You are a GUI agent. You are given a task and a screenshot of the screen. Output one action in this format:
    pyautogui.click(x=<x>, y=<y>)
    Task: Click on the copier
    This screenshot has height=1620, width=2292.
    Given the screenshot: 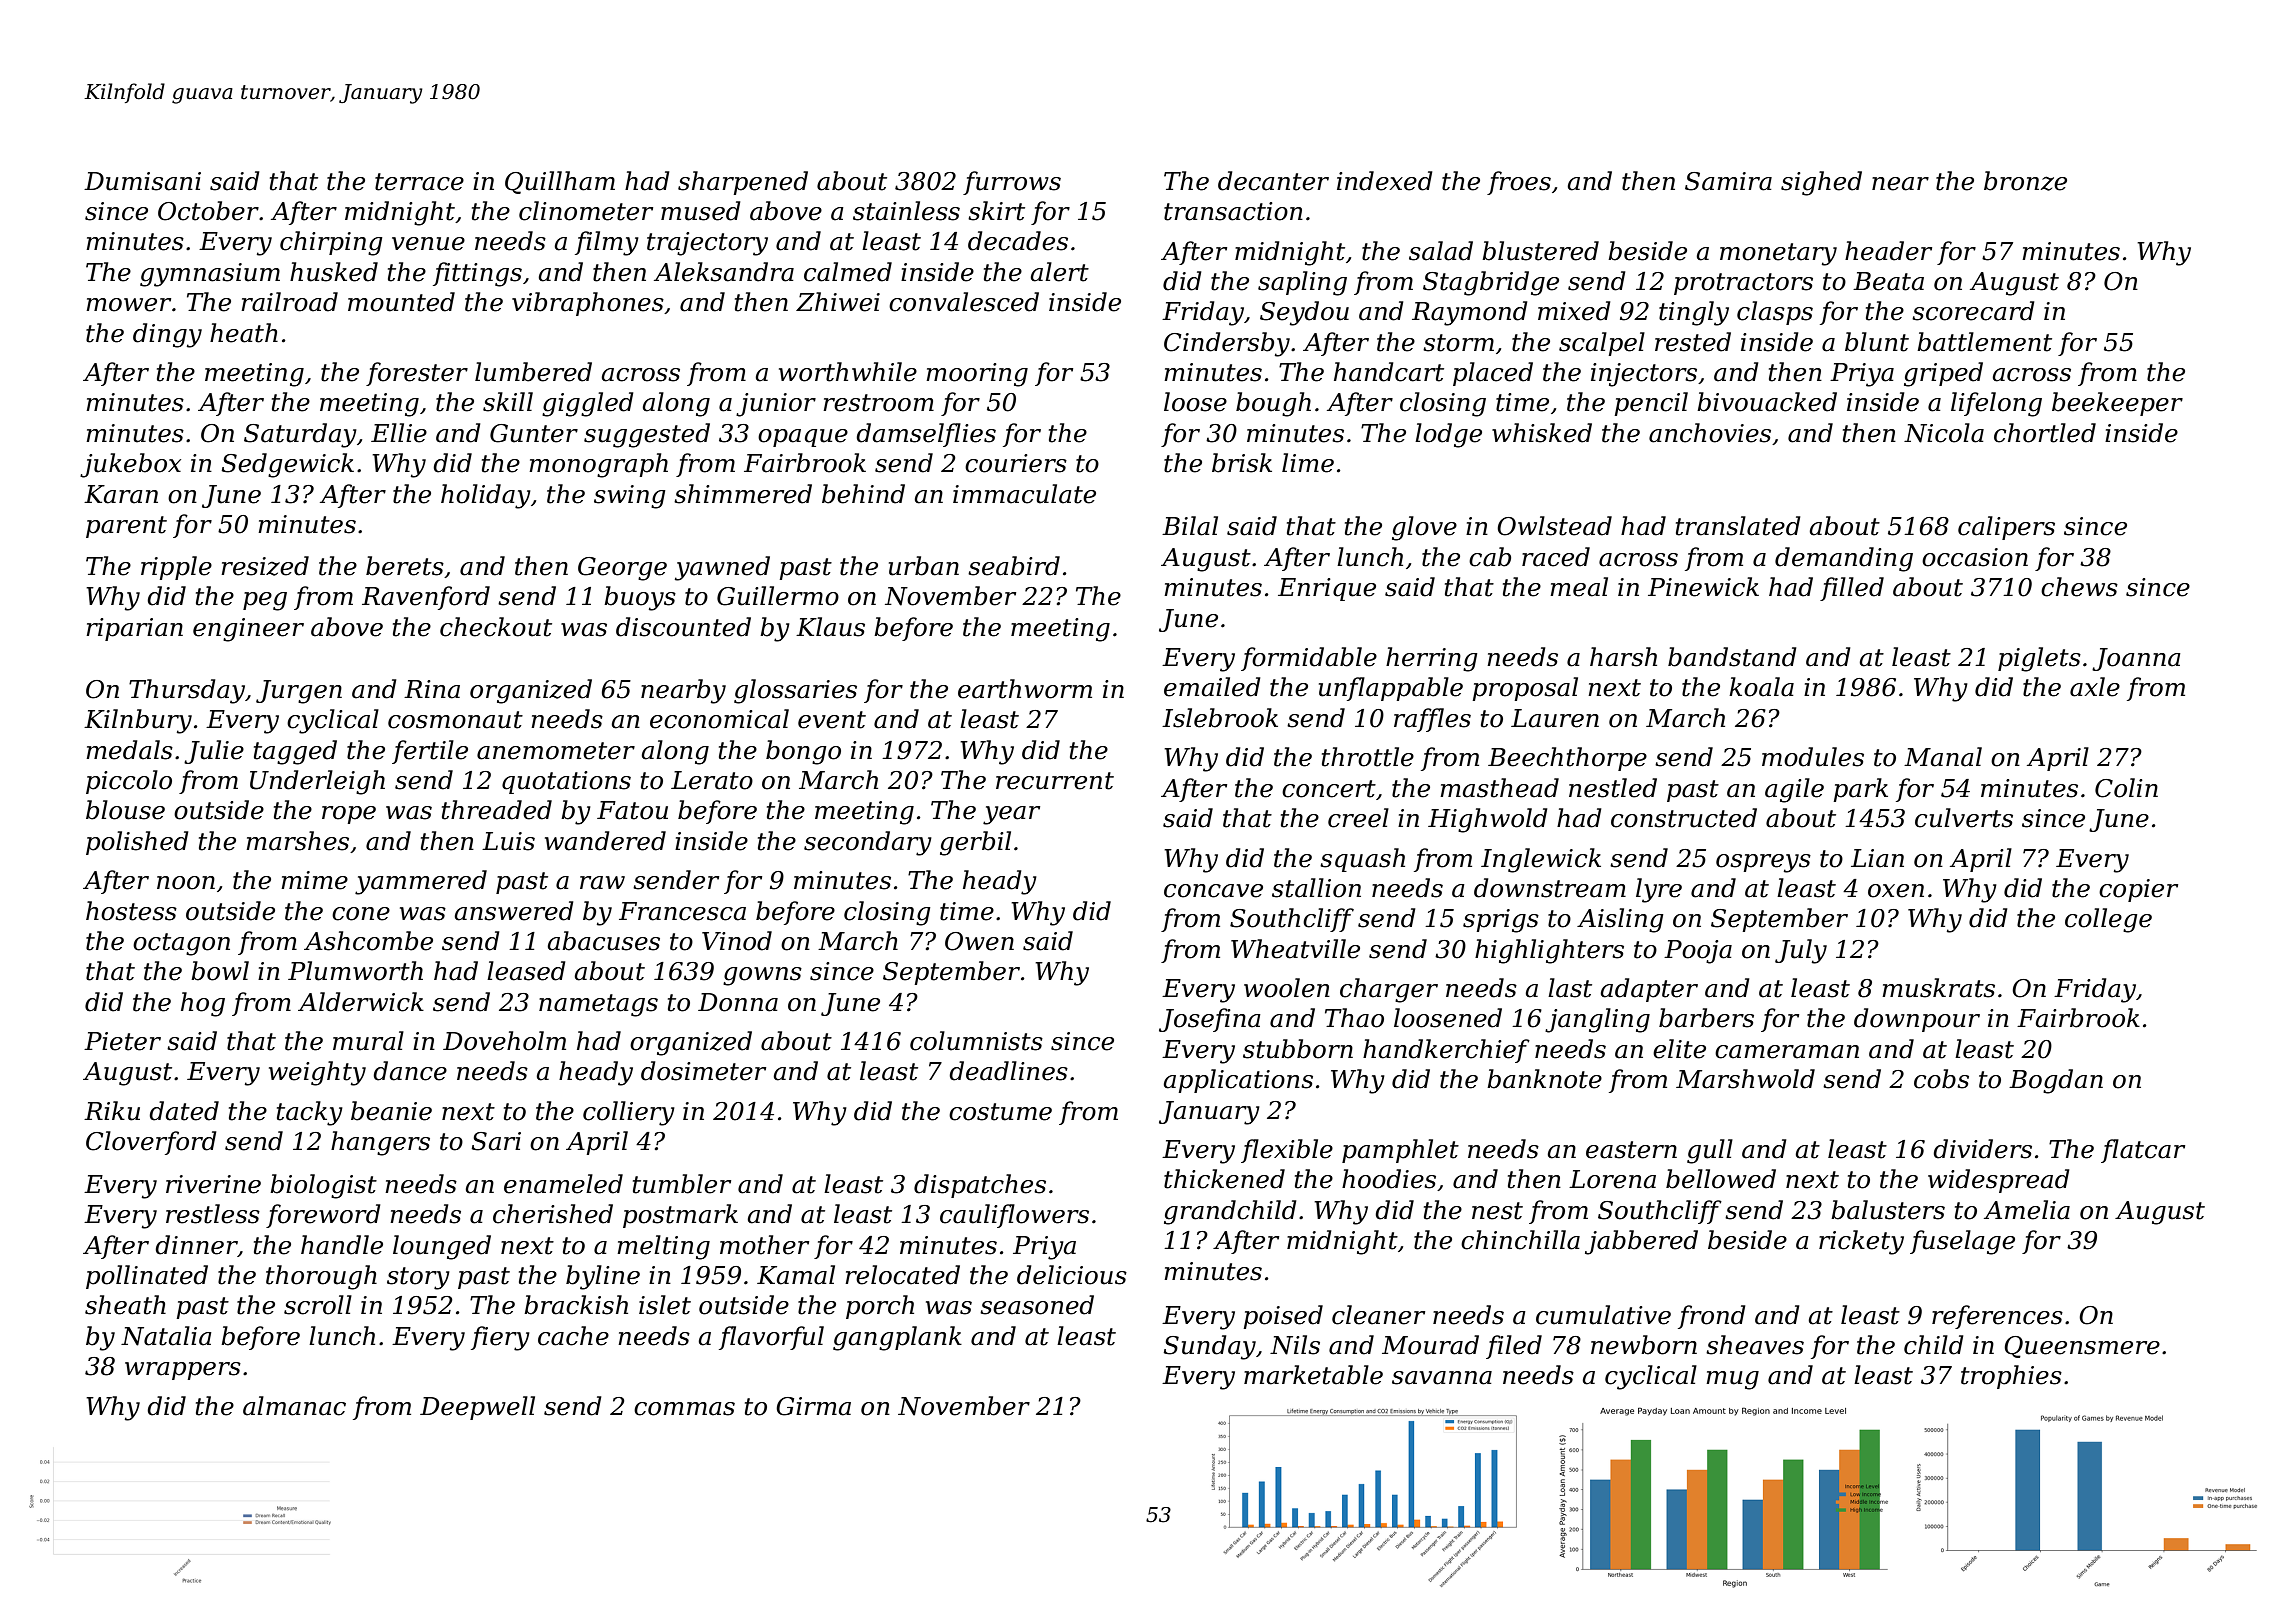 What is the action you would take?
    pyautogui.click(x=2138, y=890)
